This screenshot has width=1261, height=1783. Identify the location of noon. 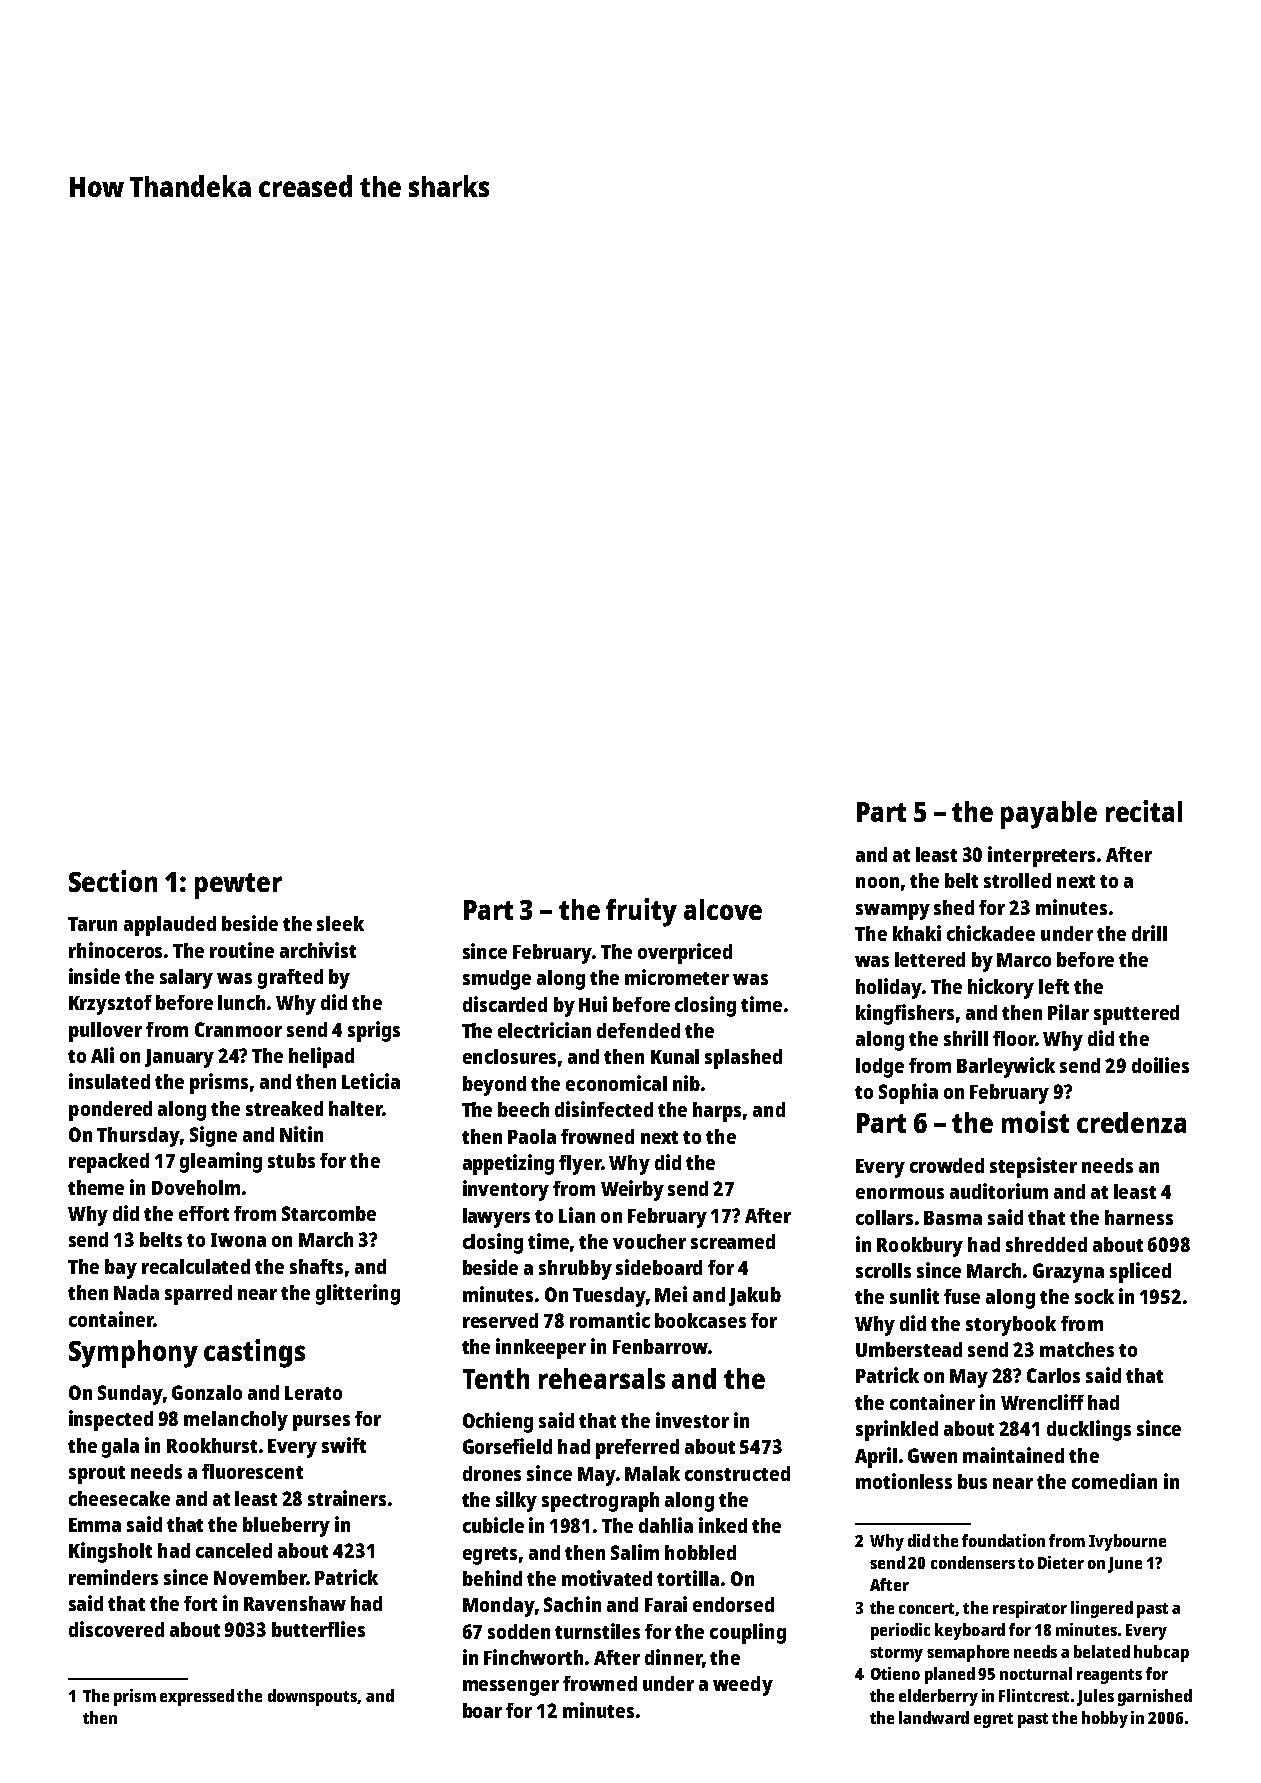
(877, 882).
